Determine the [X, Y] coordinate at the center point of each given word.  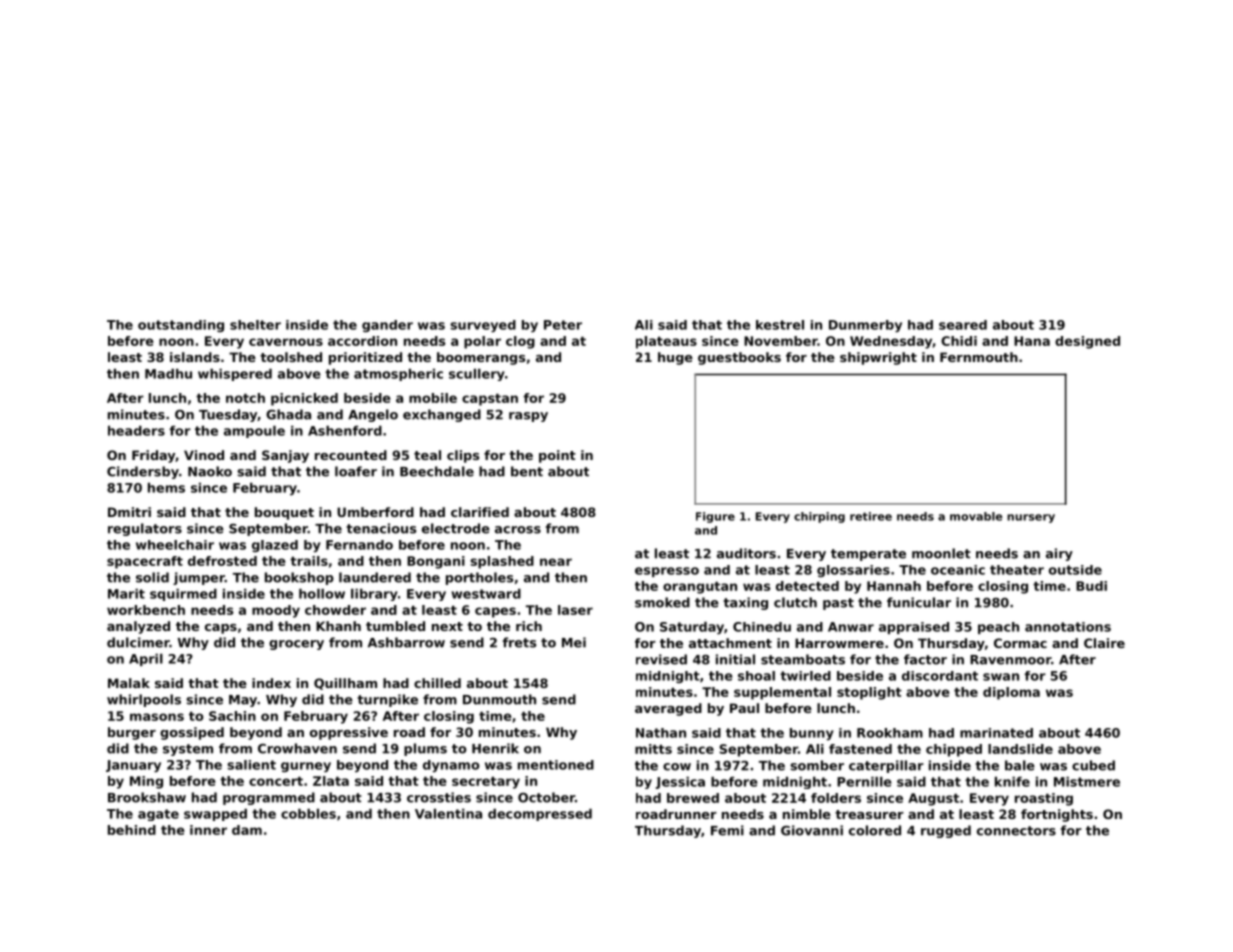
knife [1012, 781]
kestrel [780, 325]
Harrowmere [839, 643]
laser [575, 610]
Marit [126, 593]
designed [1087, 342]
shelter [255, 325]
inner [208, 830]
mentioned [556, 765]
